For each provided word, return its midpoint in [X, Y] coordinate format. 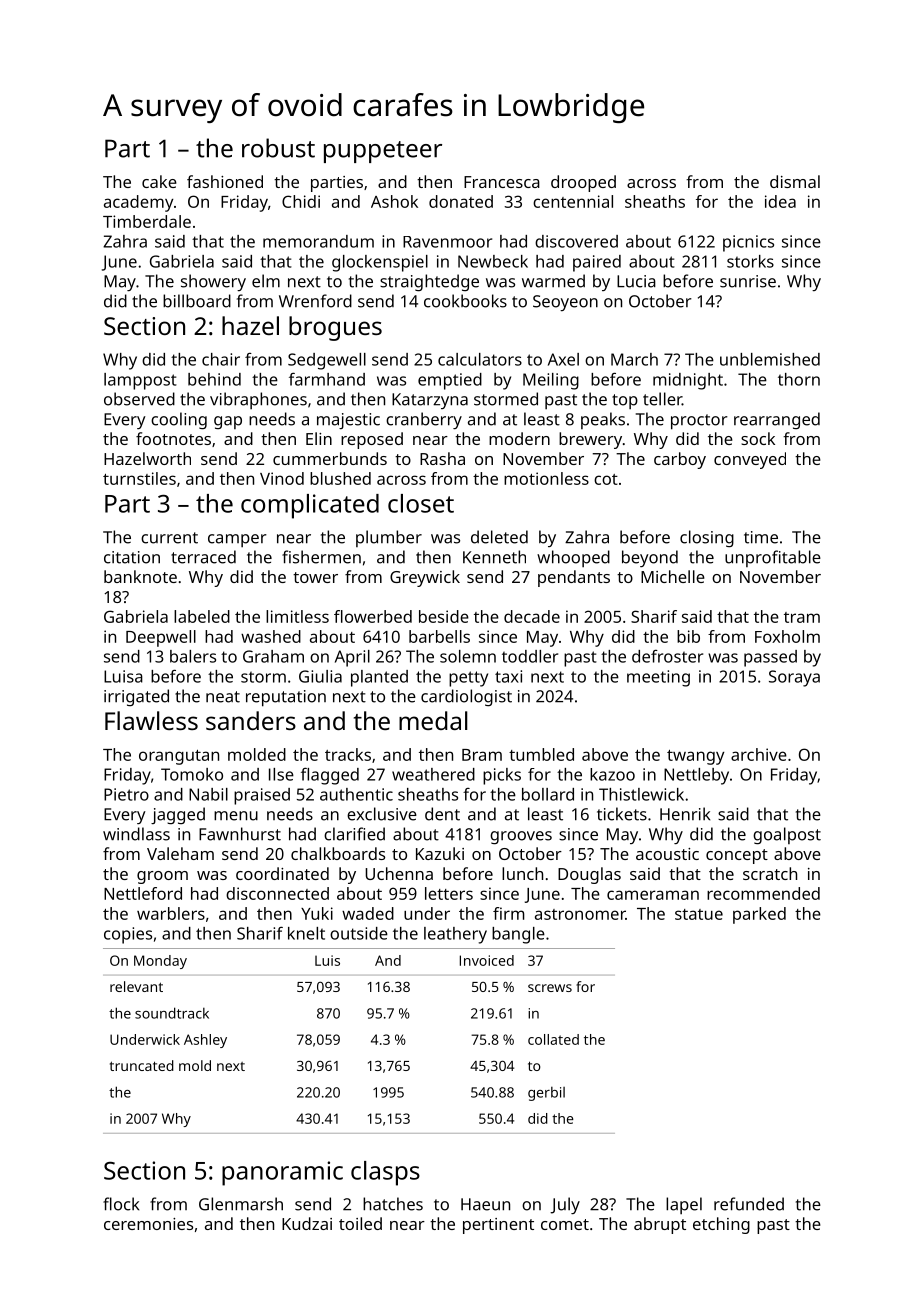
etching [721, 1225]
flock [121, 1204]
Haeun [485, 1204]
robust [278, 148]
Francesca [502, 182]
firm [509, 913]
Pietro [126, 794]
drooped [583, 183]
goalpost [787, 835]
